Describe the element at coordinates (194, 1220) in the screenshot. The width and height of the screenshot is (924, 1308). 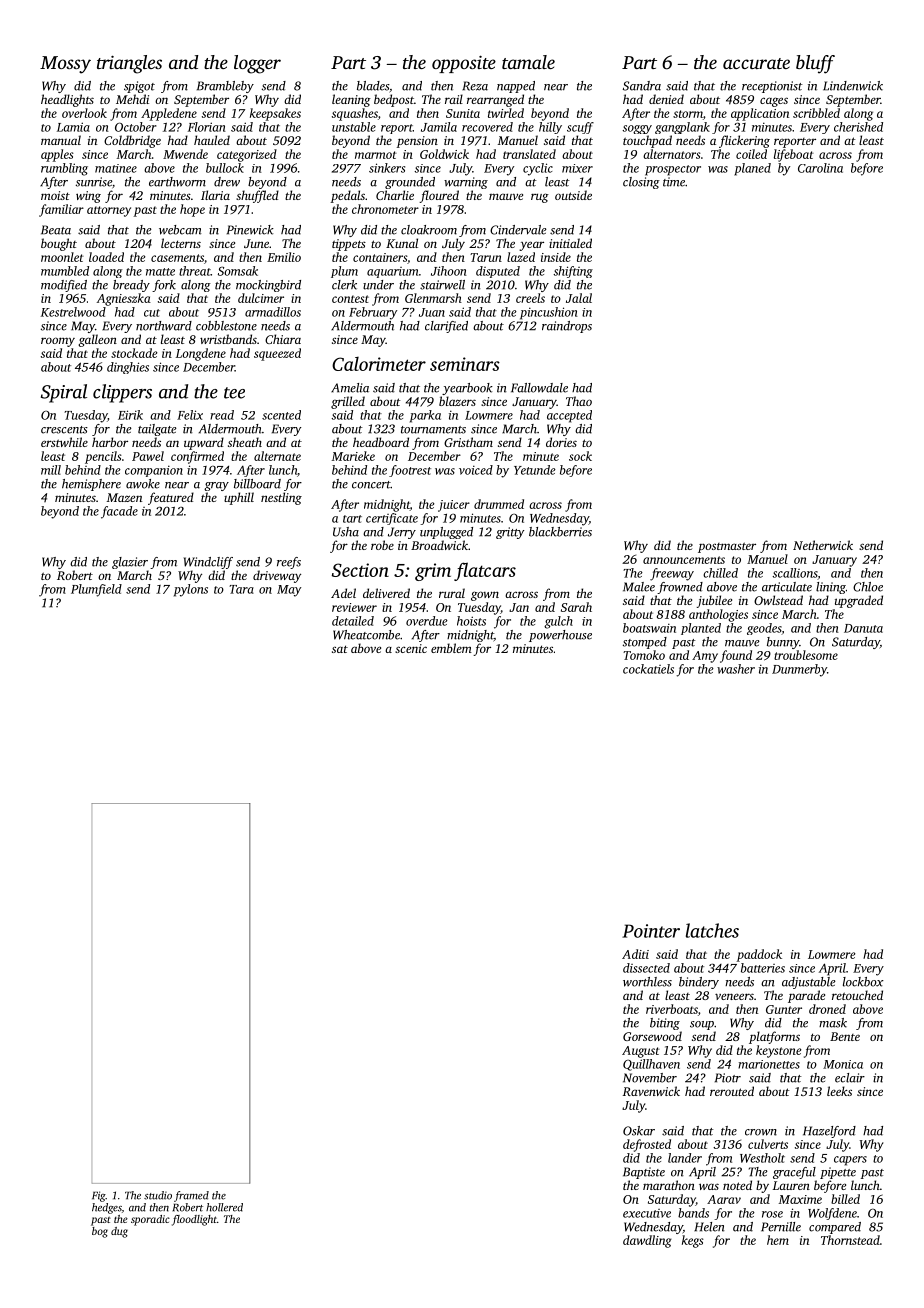
I see `floodlight` at that location.
